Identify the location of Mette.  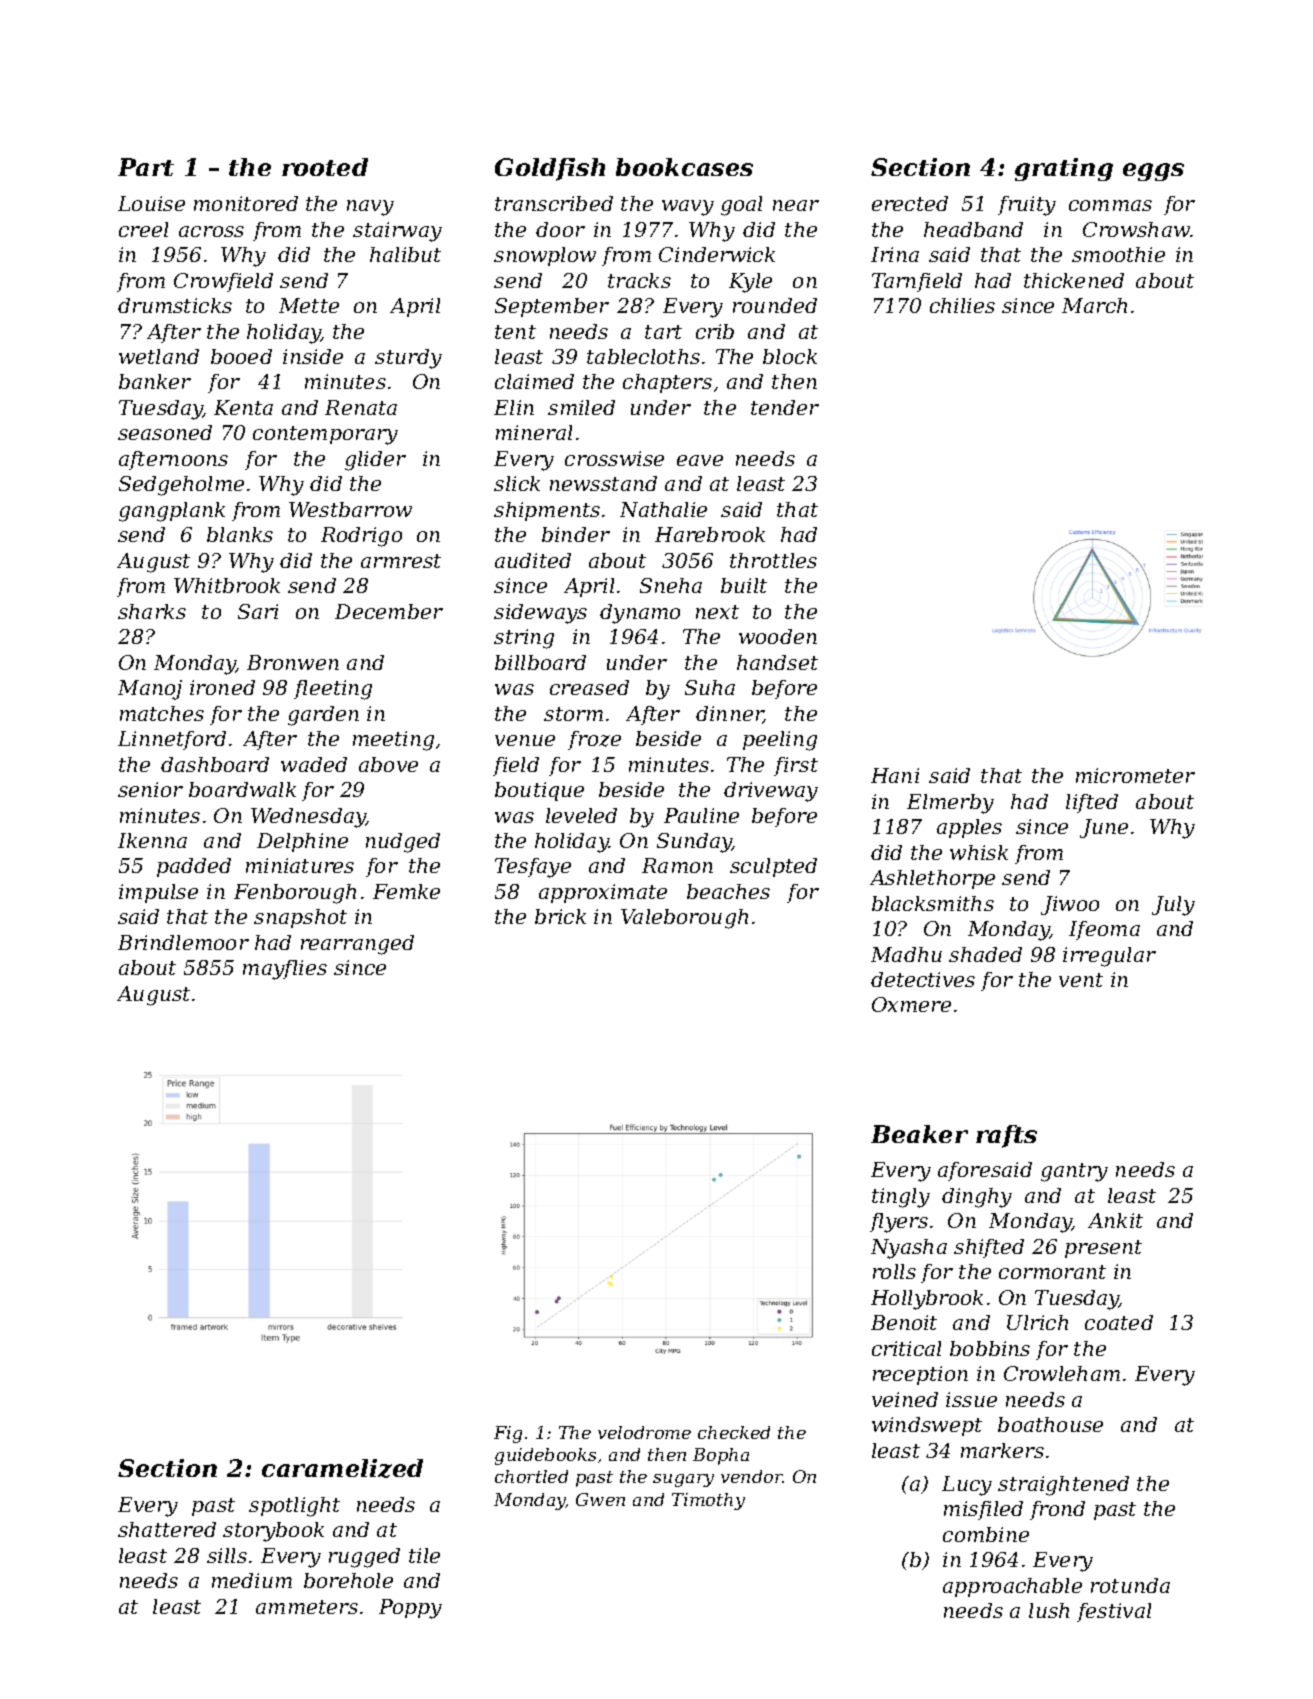
(309, 305).
